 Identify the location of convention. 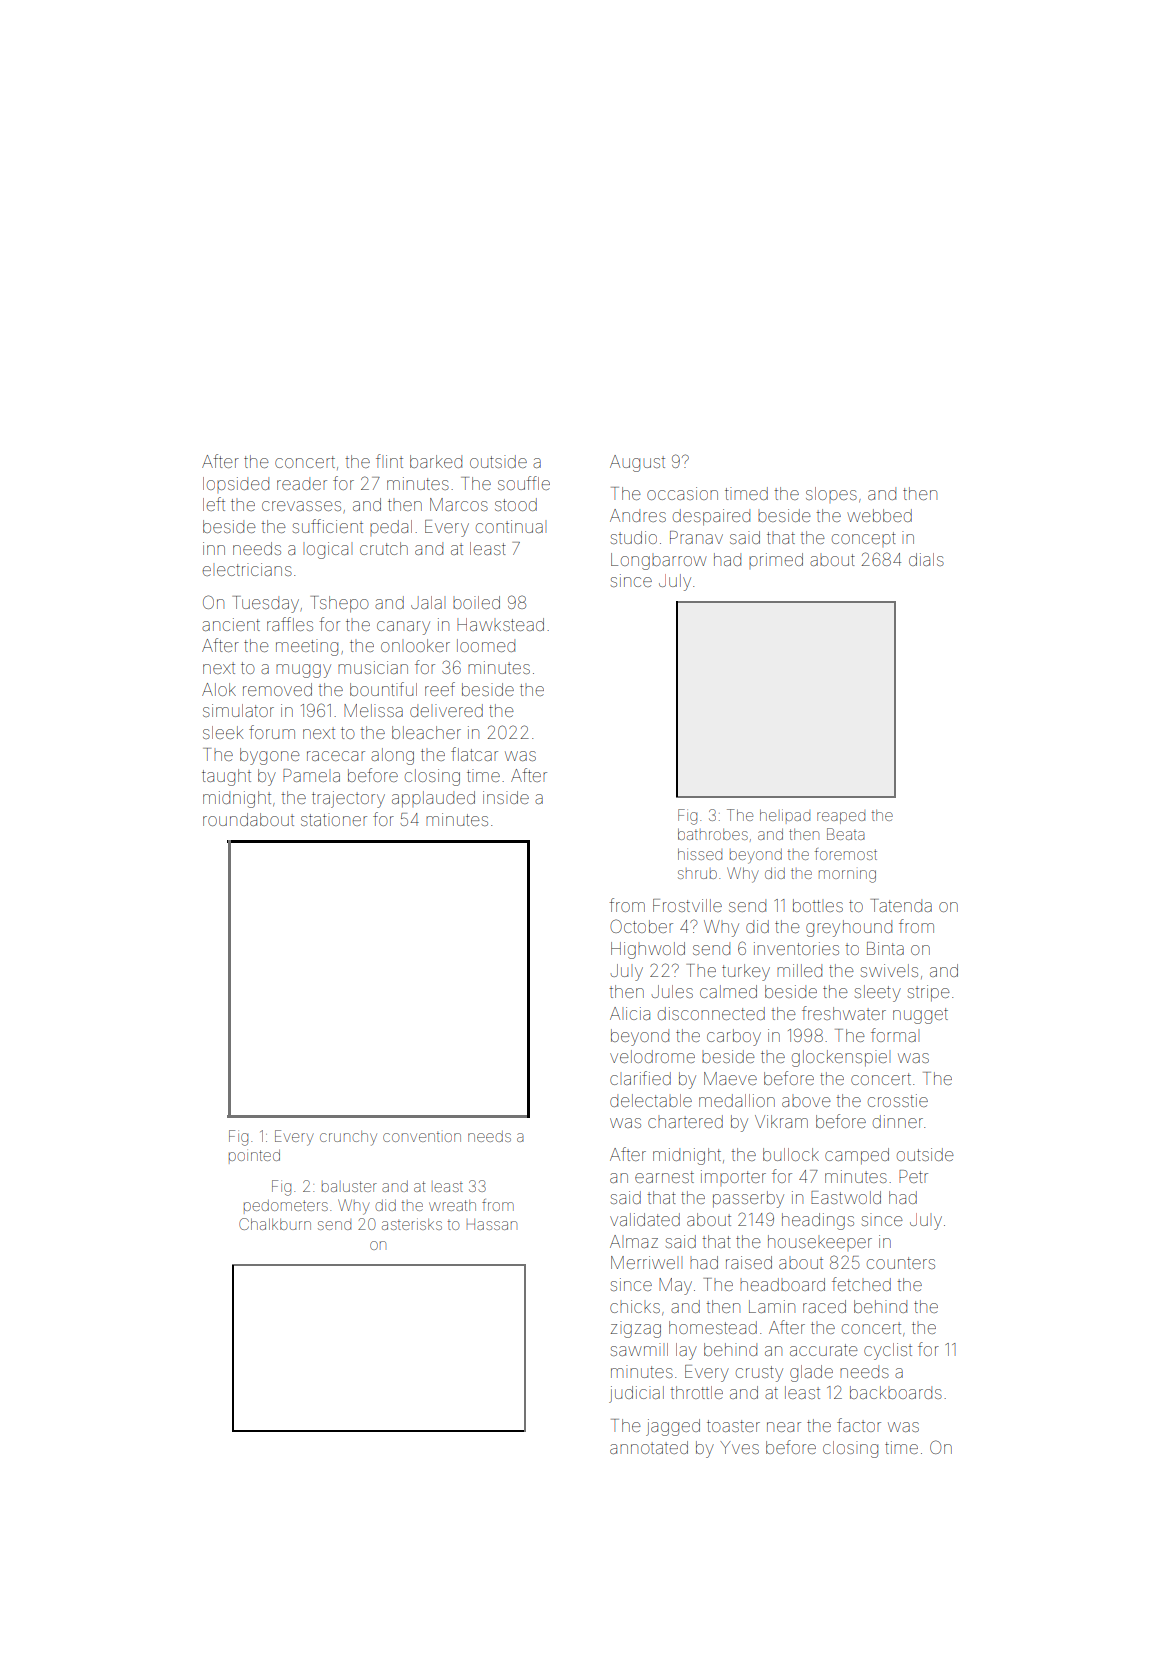
(422, 1137).
